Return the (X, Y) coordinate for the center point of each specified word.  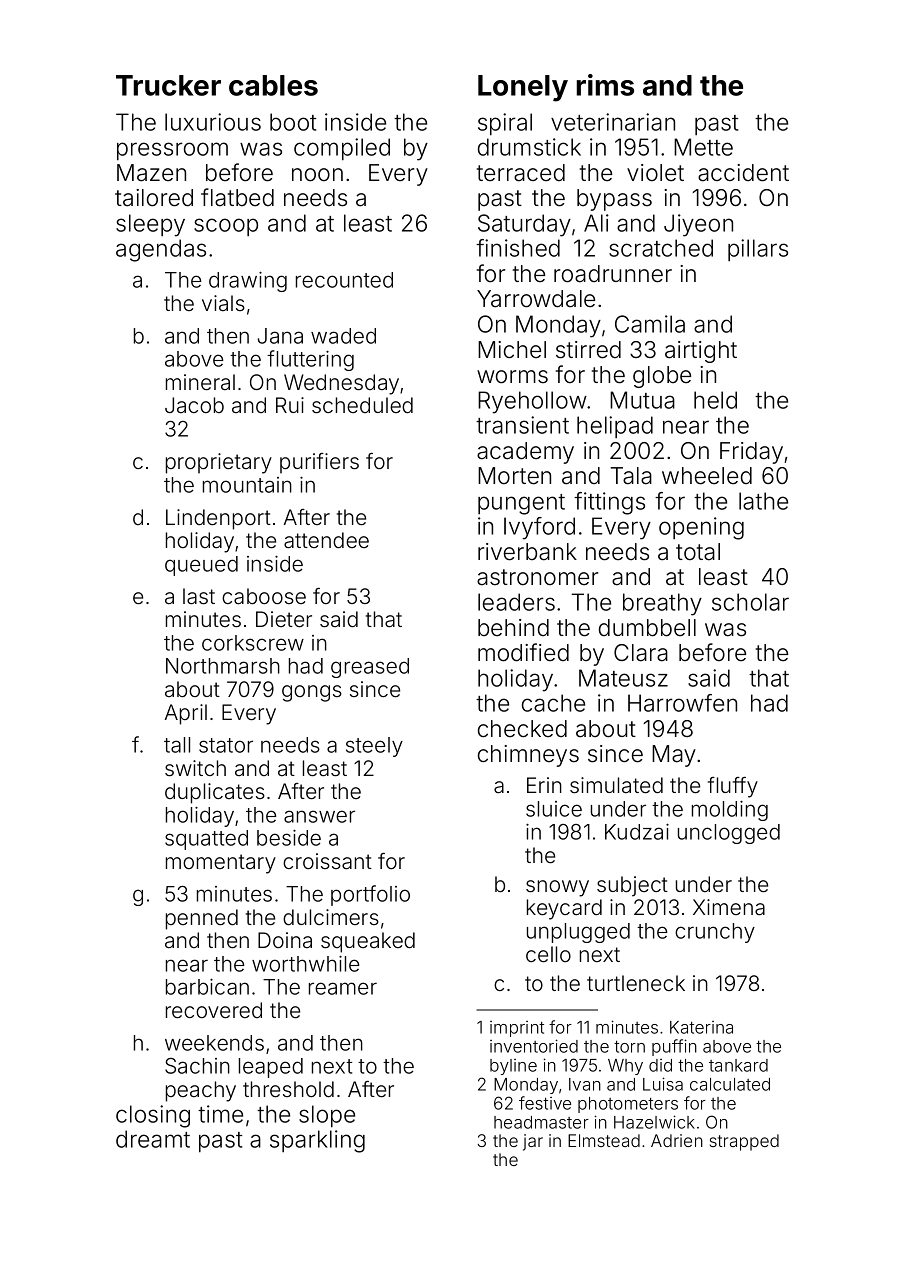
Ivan (585, 1084)
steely (374, 747)
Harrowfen (682, 703)
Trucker (168, 85)
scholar (750, 602)
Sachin (197, 1066)
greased (370, 668)
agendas (161, 250)
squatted (206, 840)
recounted (344, 280)
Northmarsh (223, 666)
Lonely (523, 88)
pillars (758, 250)
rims (605, 85)
